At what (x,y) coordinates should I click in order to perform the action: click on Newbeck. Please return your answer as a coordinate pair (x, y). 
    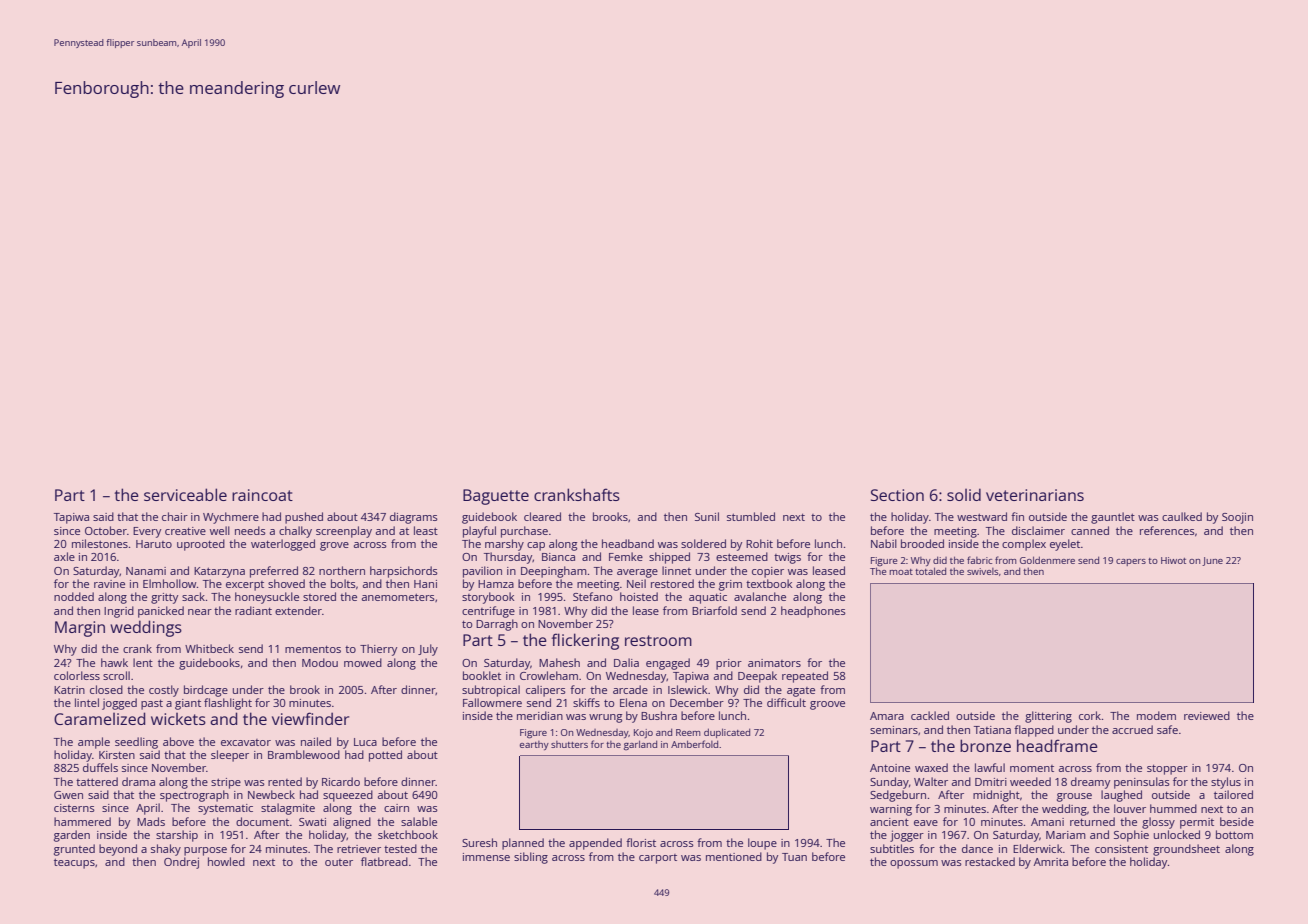
    Looking at the image, I should click on (271, 794).
